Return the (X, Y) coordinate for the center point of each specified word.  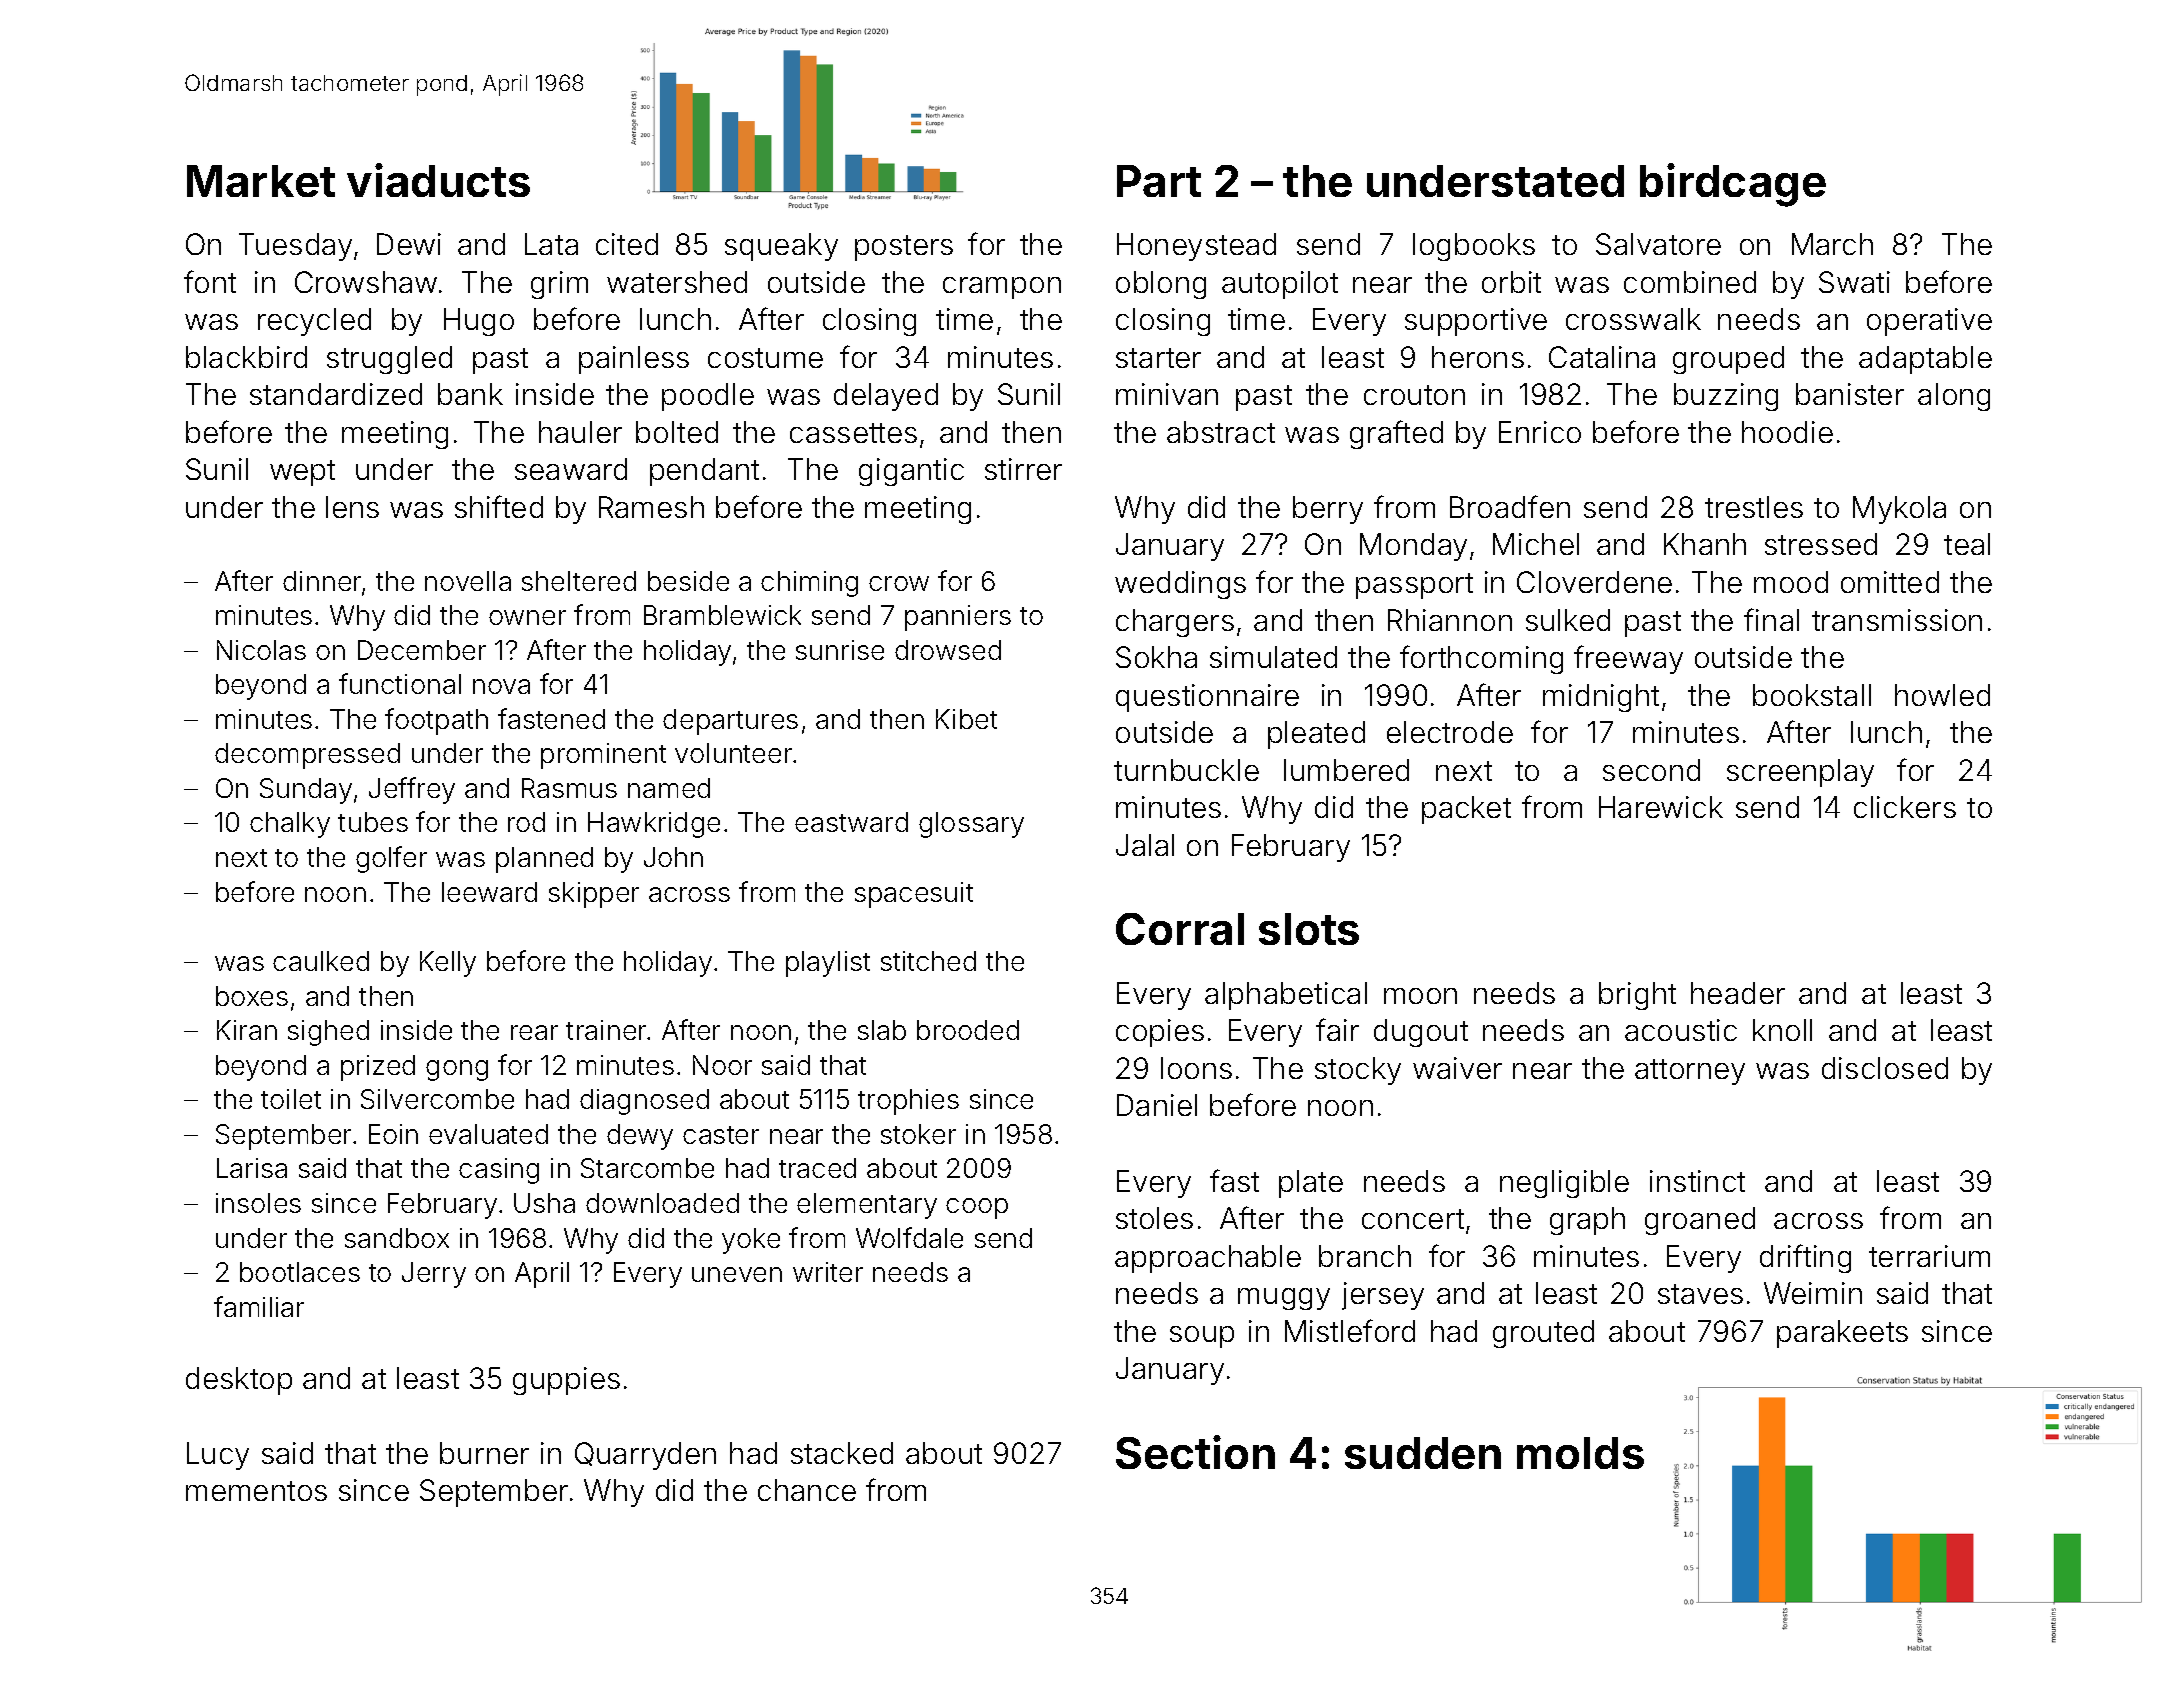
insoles (258, 1203)
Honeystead (1196, 247)
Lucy (218, 1456)
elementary (867, 1206)
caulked (321, 961)
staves (1700, 1294)
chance (807, 1490)
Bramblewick (722, 615)
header (1738, 993)
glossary (971, 825)
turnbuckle (1186, 770)
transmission (1897, 620)
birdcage (1733, 185)
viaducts (438, 180)
